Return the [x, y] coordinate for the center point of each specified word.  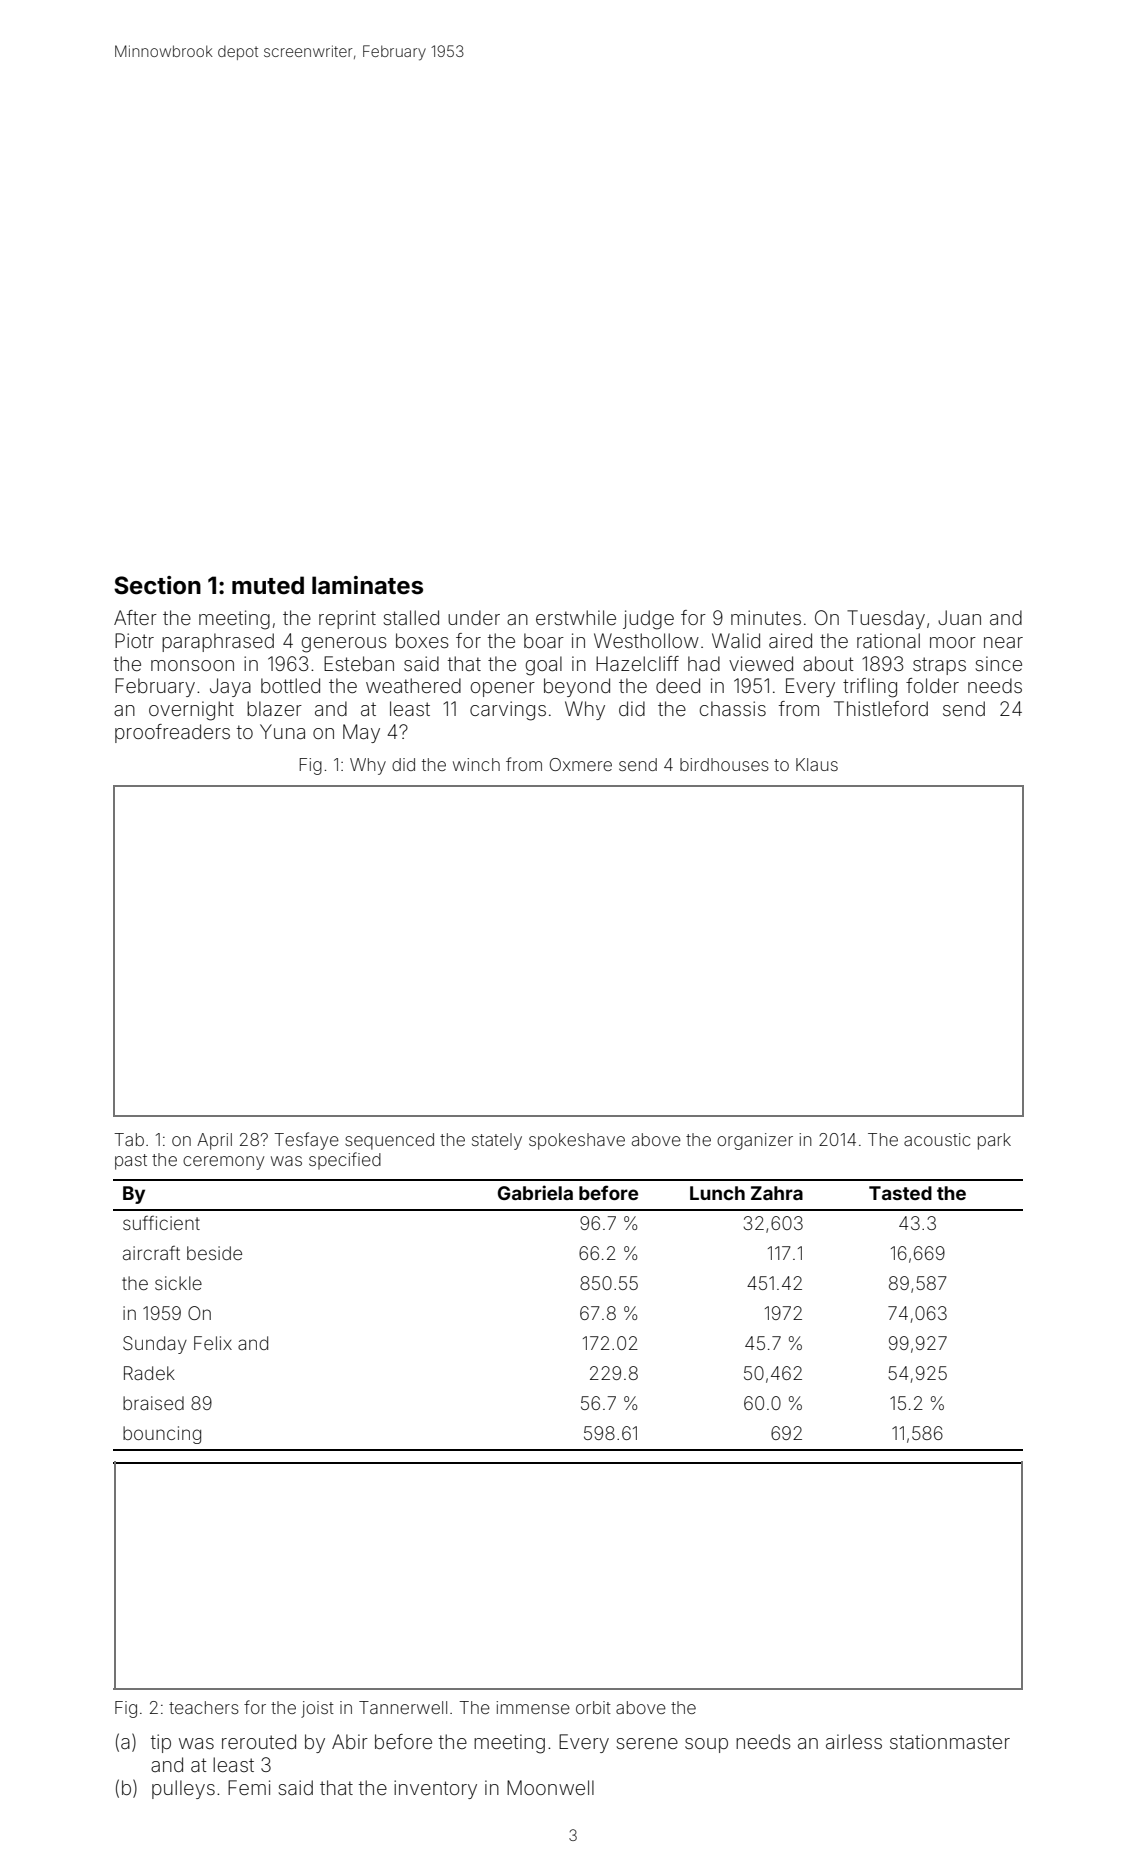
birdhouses [724, 764]
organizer [755, 1141]
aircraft [151, 1253]
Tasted [900, 1193]
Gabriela [535, 1192]
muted [268, 585]
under [474, 617]
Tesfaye [306, 1141]
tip [161, 1743]
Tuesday [886, 619]
